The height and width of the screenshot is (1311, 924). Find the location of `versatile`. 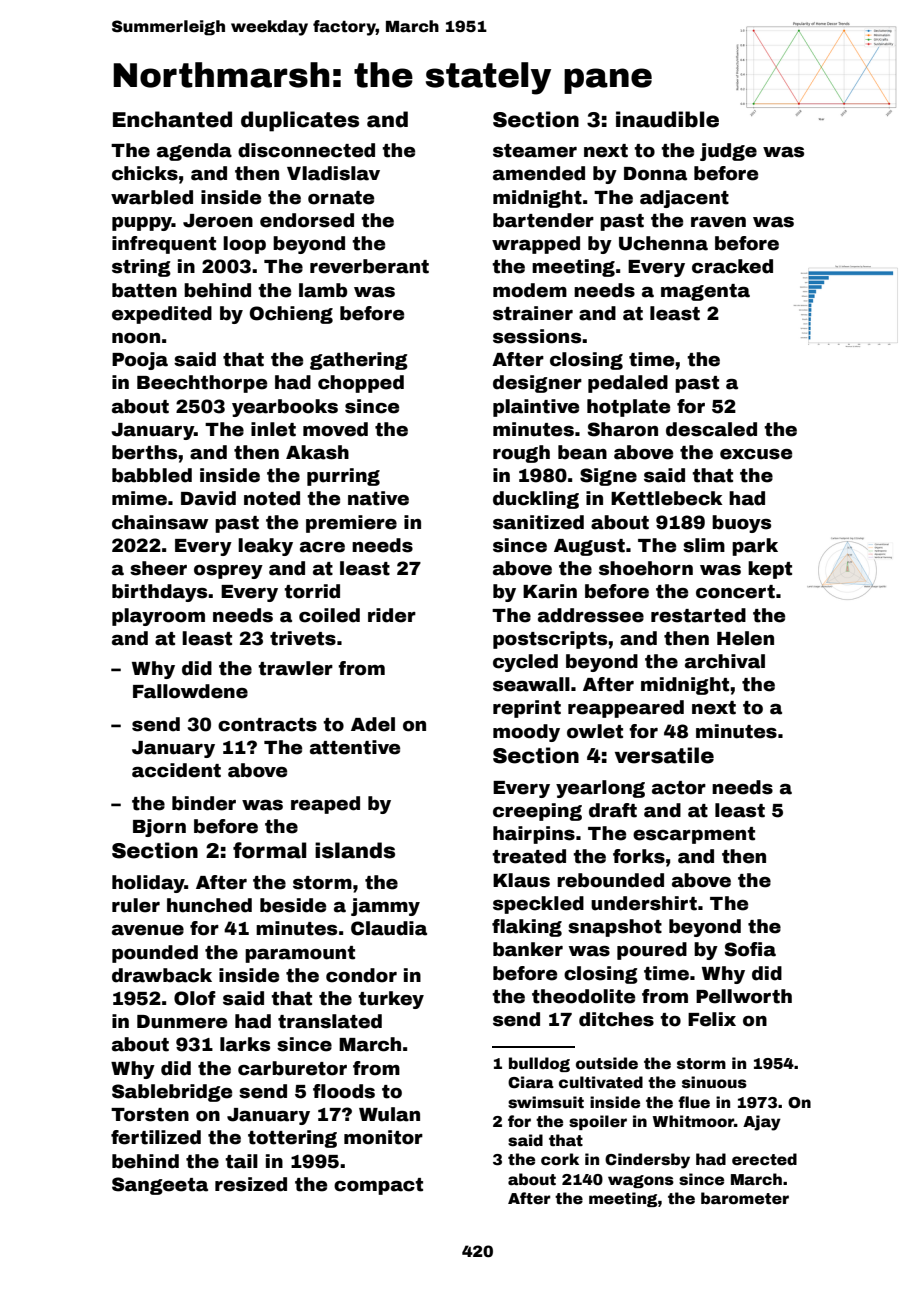

versatile is located at coordinates (664, 755).
